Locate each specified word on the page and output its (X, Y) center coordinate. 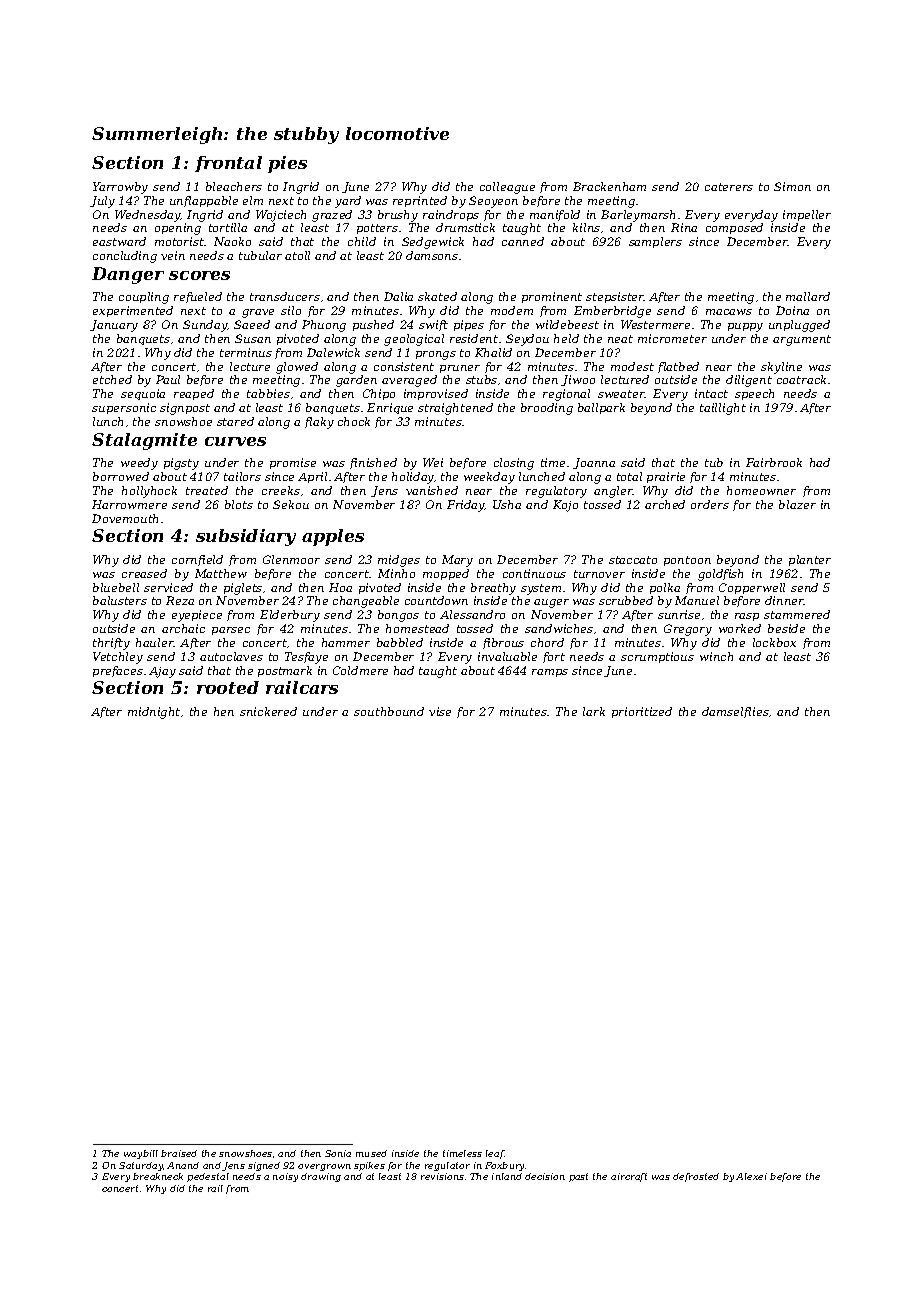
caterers (729, 187)
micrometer (672, 338)
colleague (507, 188)
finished (373, 463)
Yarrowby (120, 188)
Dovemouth (125, 518)
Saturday (141, 1166)
